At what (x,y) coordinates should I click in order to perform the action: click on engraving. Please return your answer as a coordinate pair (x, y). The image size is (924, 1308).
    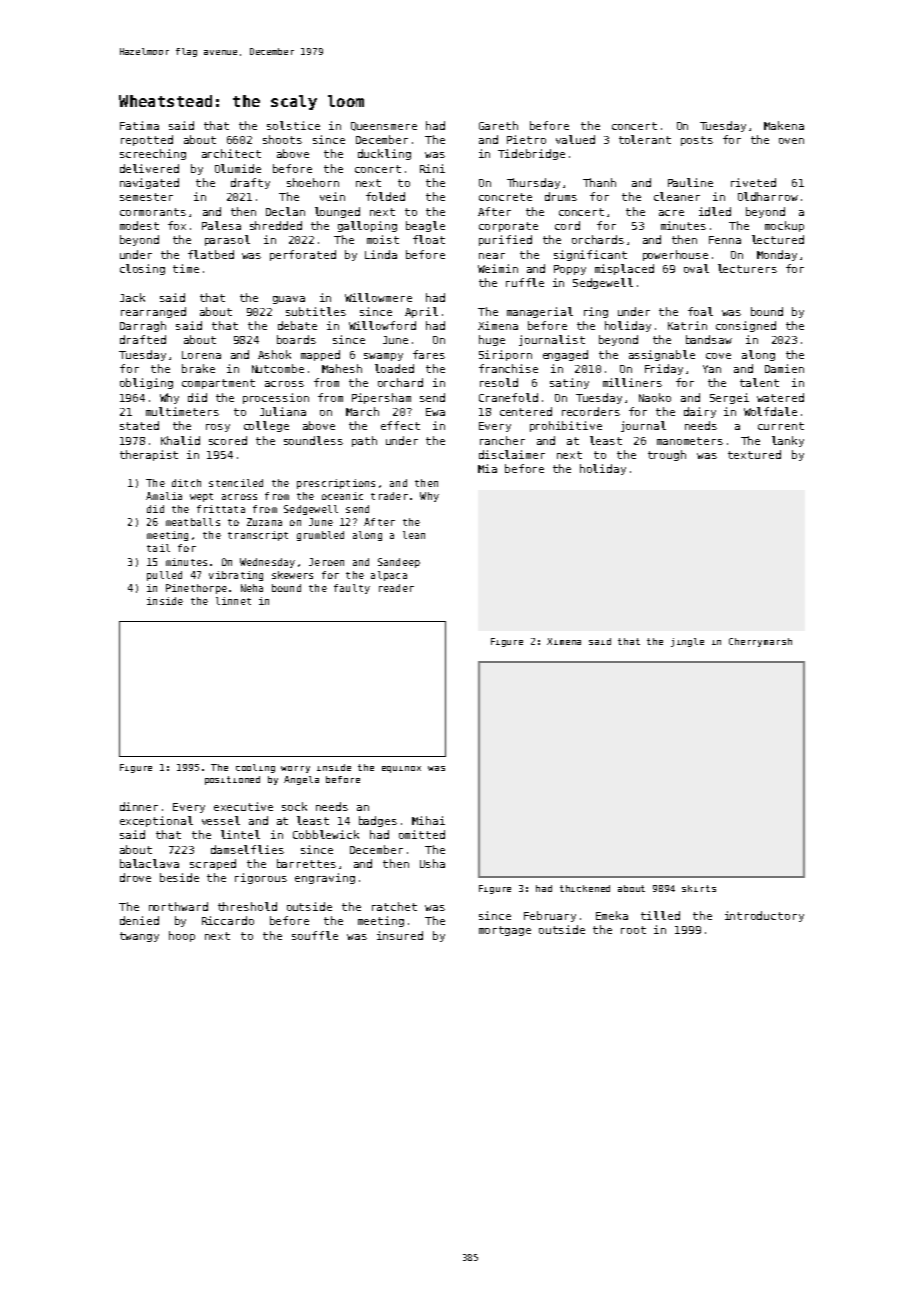
    Looking at the image, I should click on (325, 878).
